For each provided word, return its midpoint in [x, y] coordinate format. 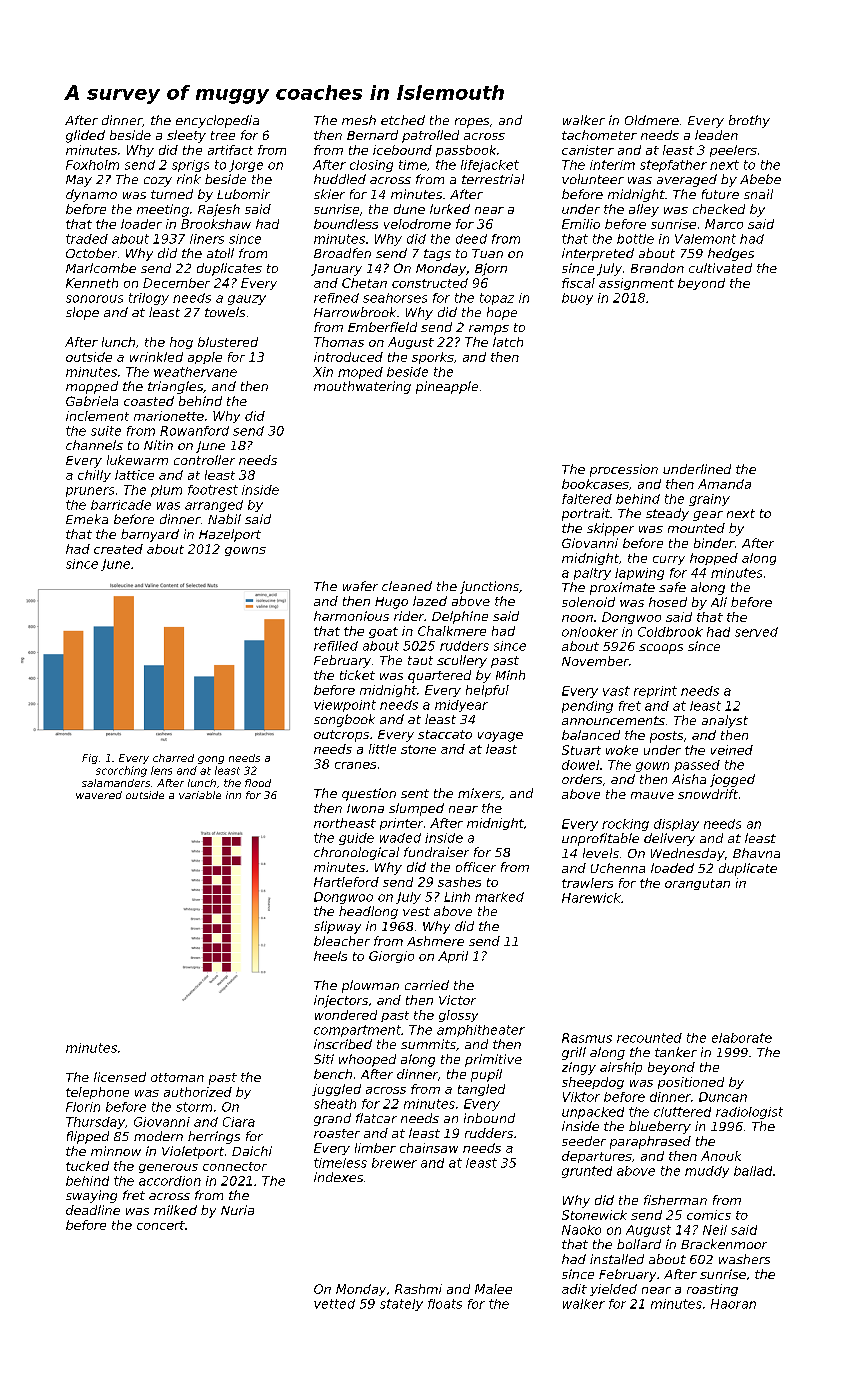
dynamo [91, 195]
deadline [93, 1210]
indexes [338, 1177]
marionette [169, 416]
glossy [458, 1016]
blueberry [660, 1127]
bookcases [595, 484]
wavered [99, 795]
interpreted [598, 254]
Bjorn [491, 269]
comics [709, 1215]
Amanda [724, 484]
